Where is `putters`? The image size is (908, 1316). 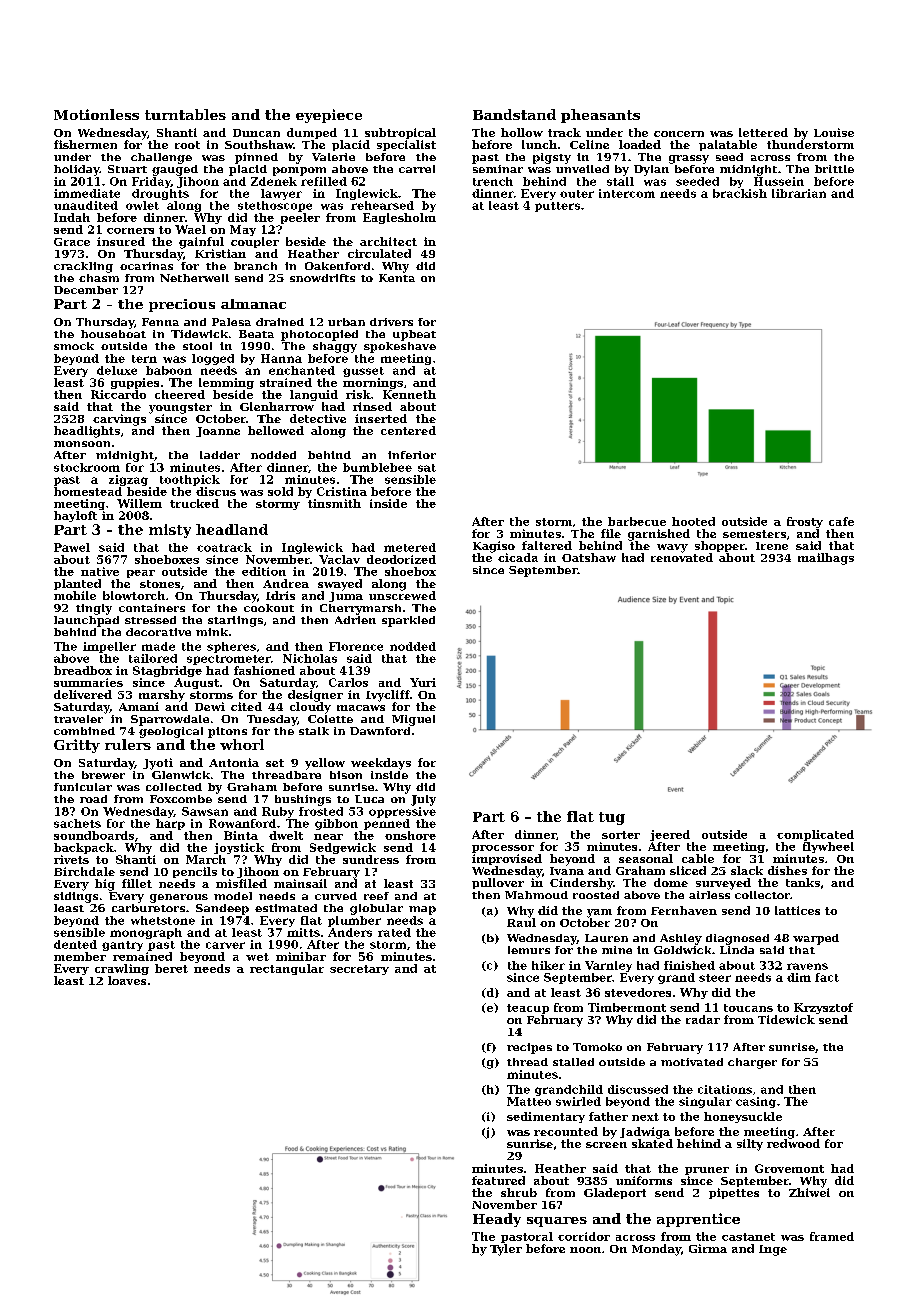
putters is located at coordinates (557, 207).
